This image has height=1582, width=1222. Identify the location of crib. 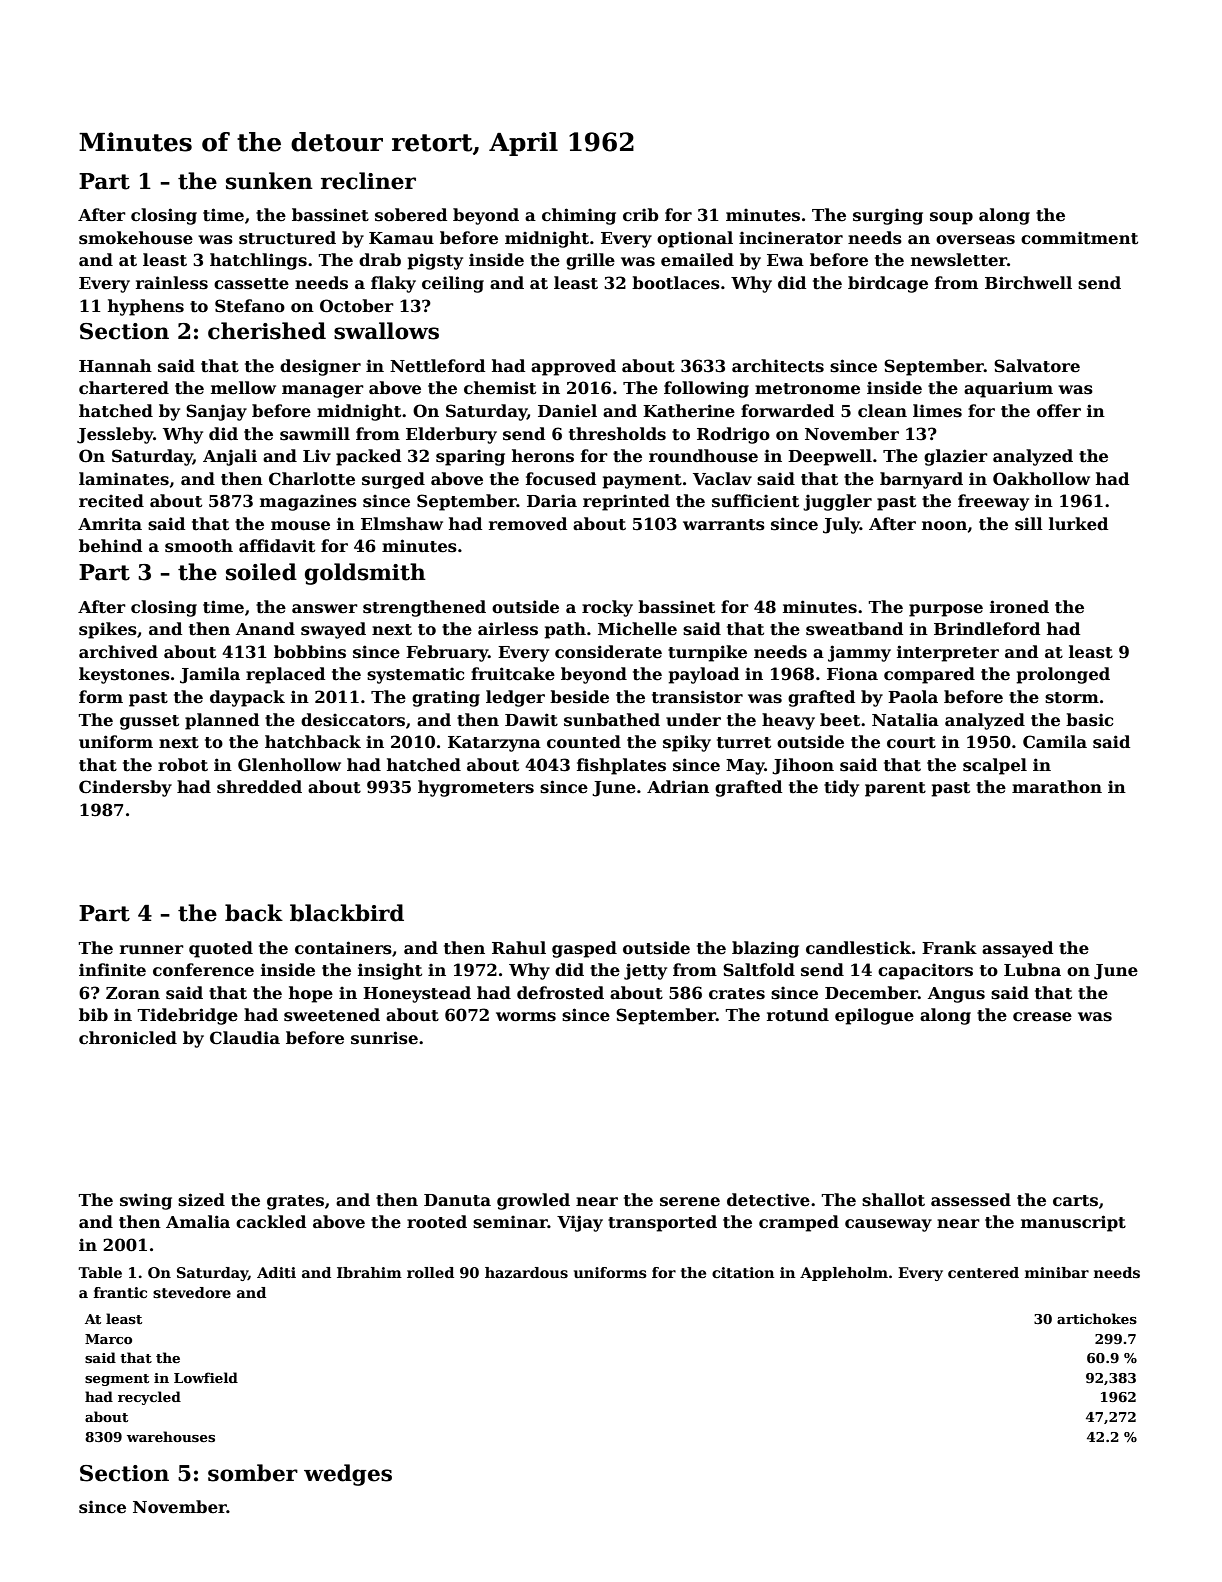
(641, 215).
